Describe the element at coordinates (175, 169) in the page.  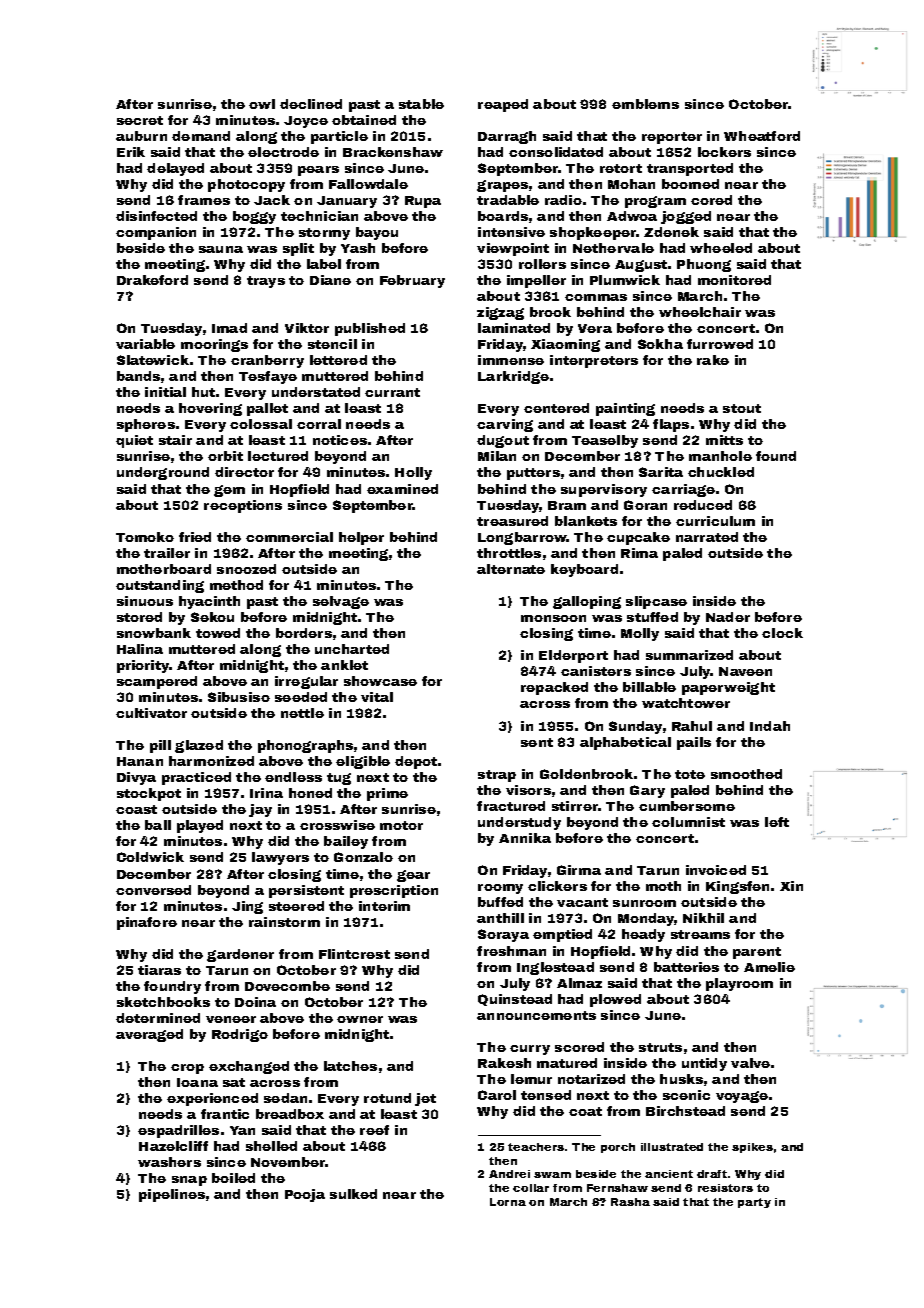
I see `delayed` at that location.
